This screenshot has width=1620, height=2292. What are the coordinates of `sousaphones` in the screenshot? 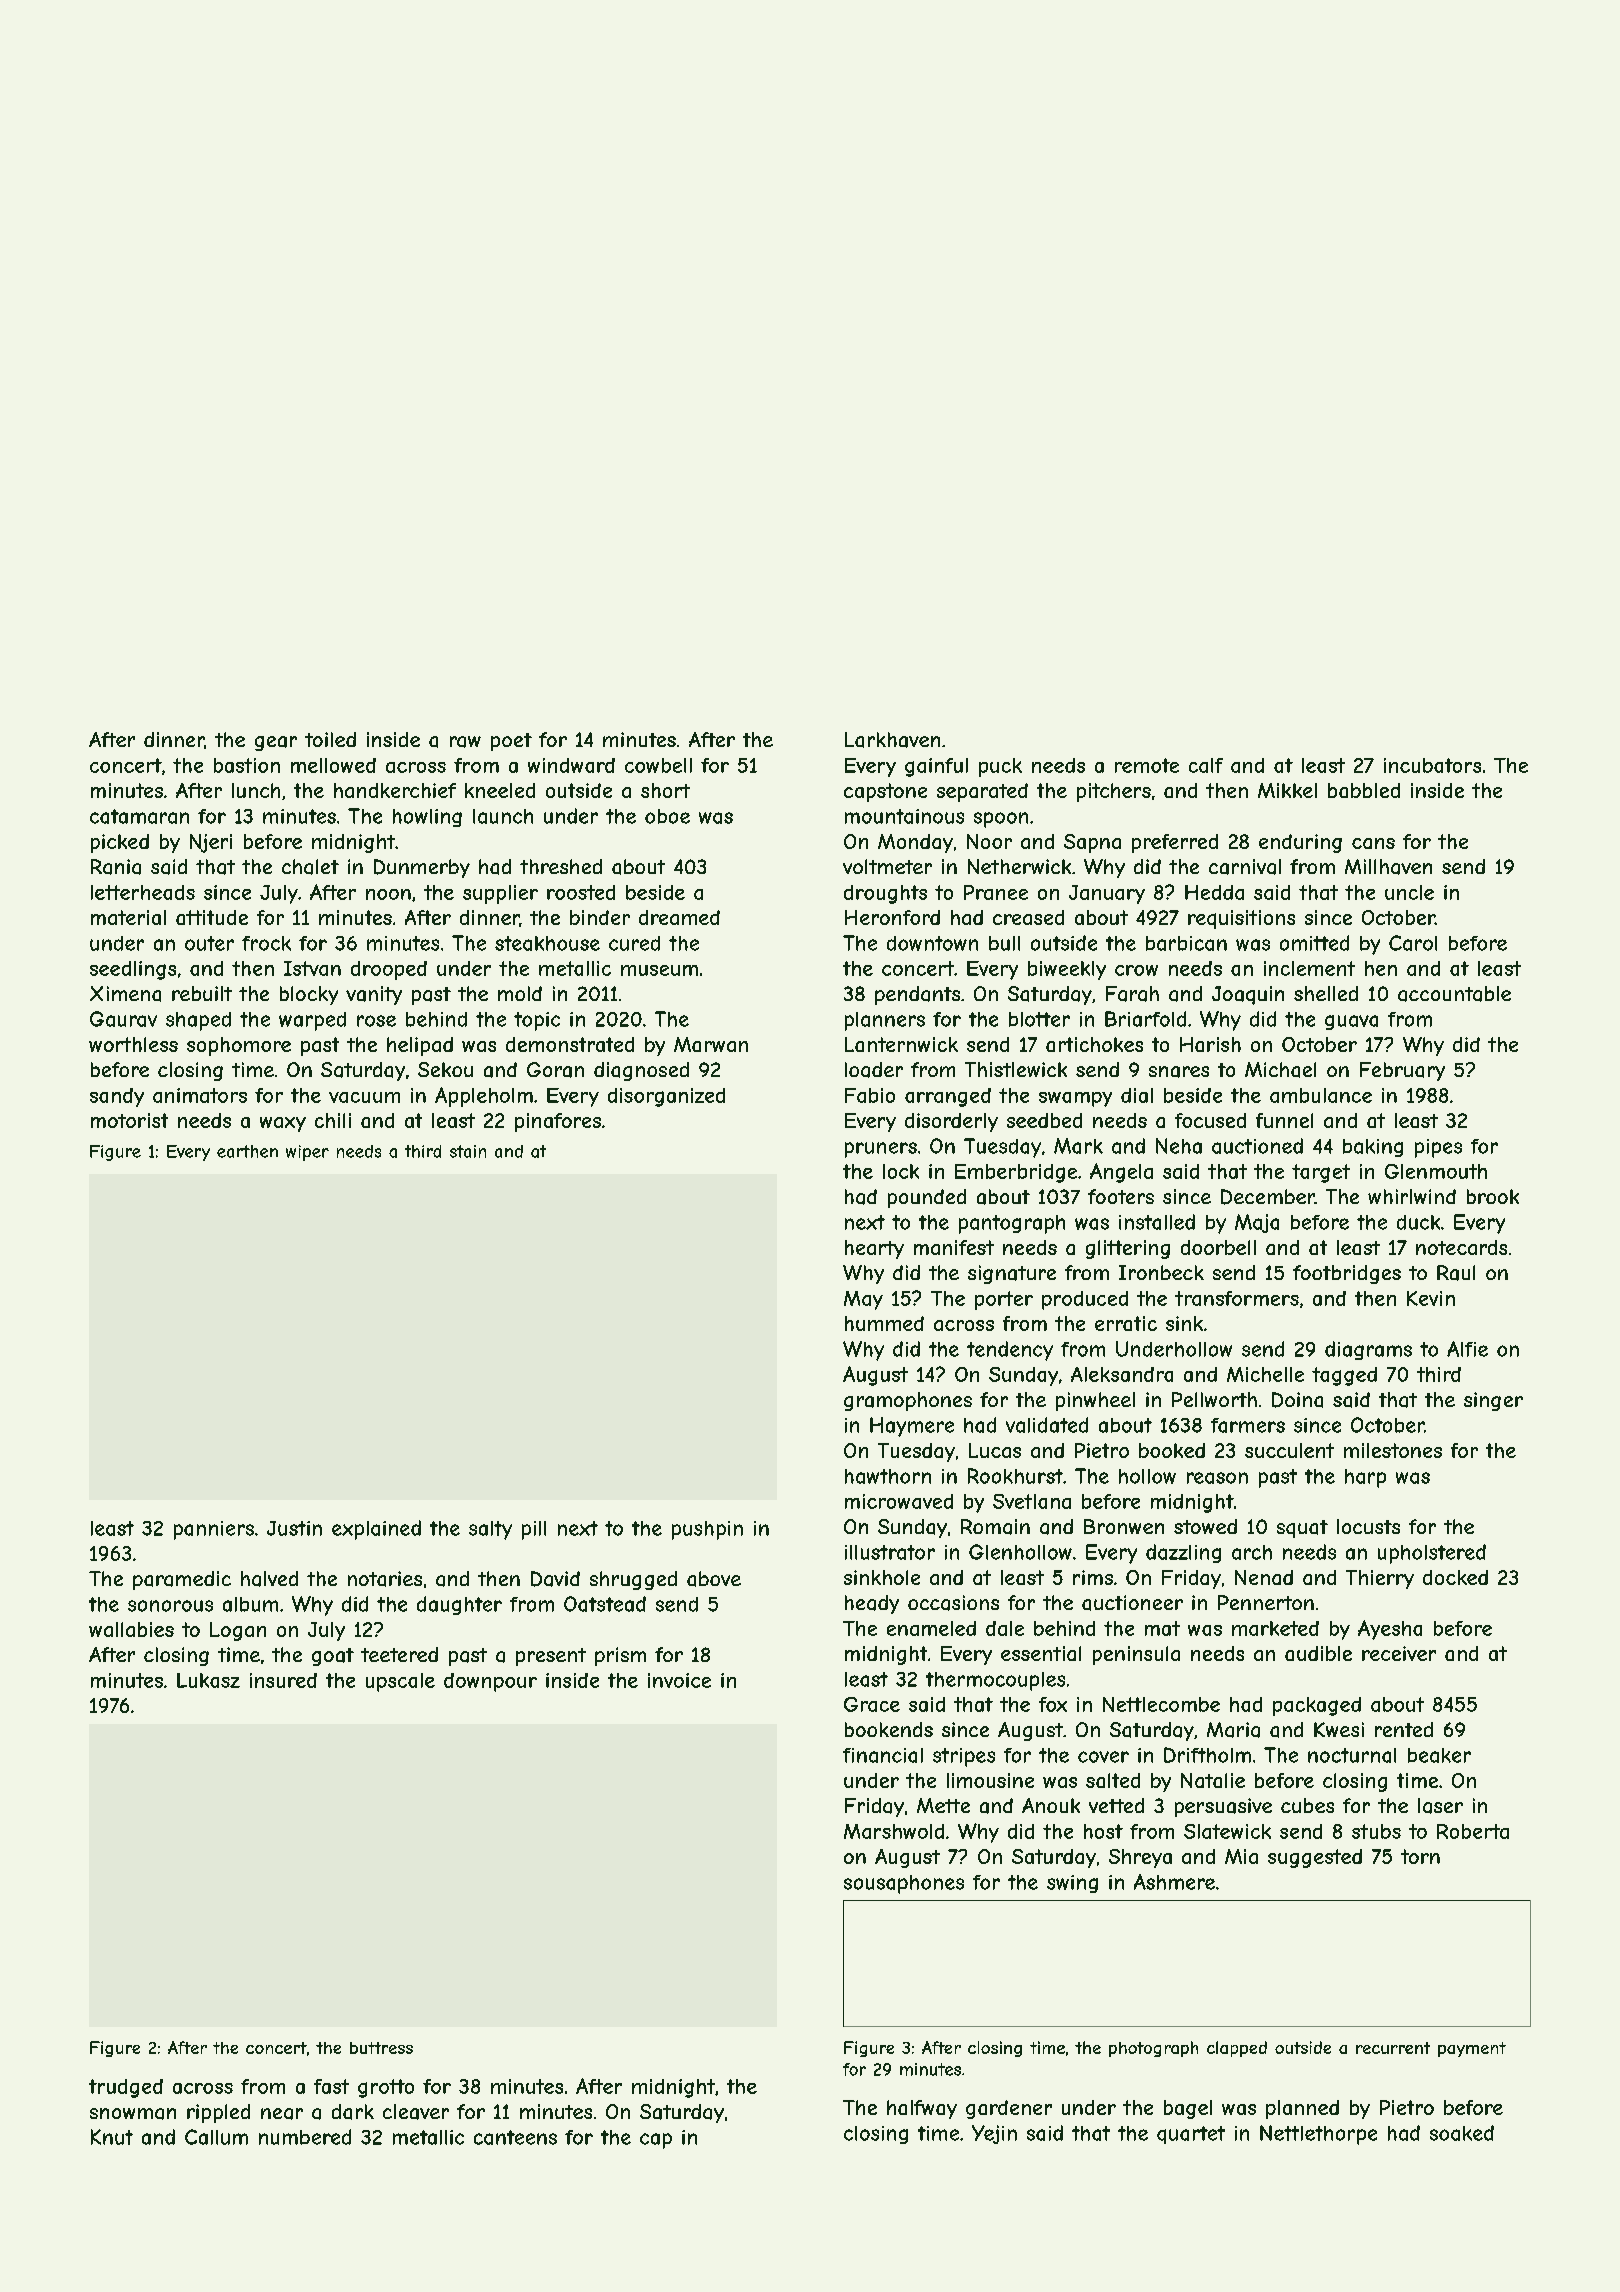 It's located at (904, 1884).
